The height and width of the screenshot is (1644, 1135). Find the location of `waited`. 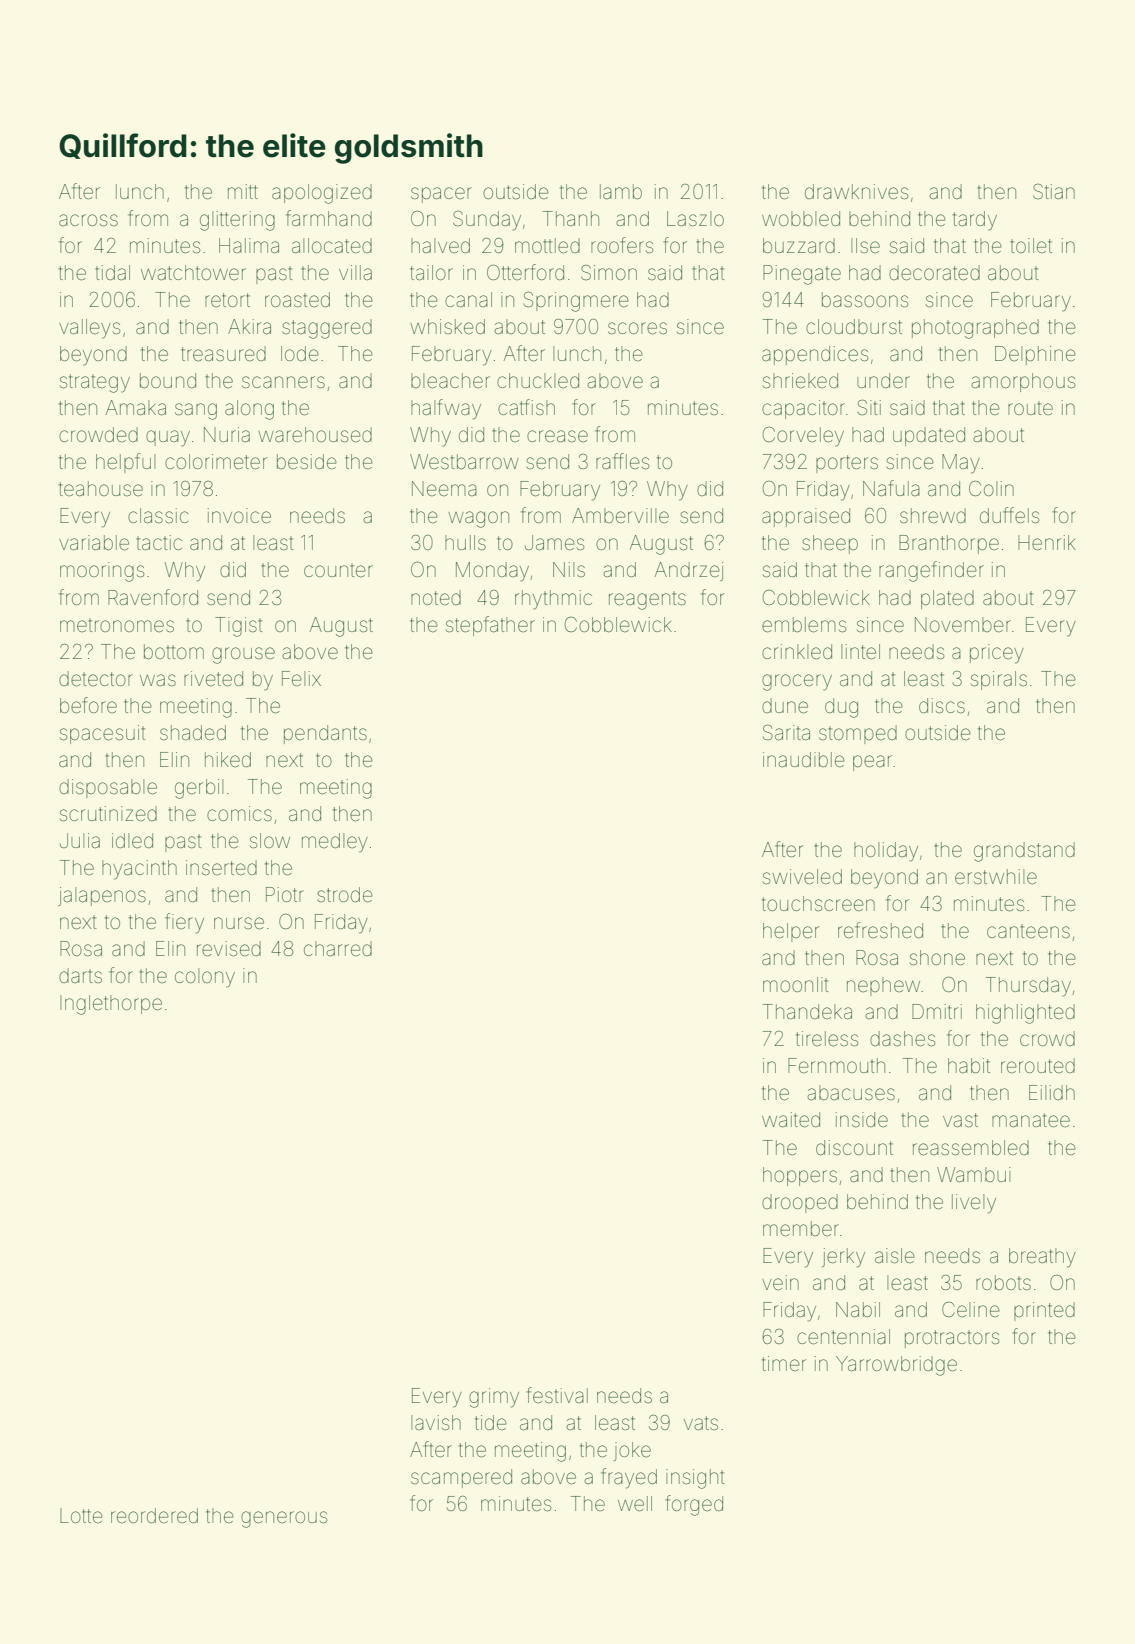

waited is located at coordinates (791, 1119).
